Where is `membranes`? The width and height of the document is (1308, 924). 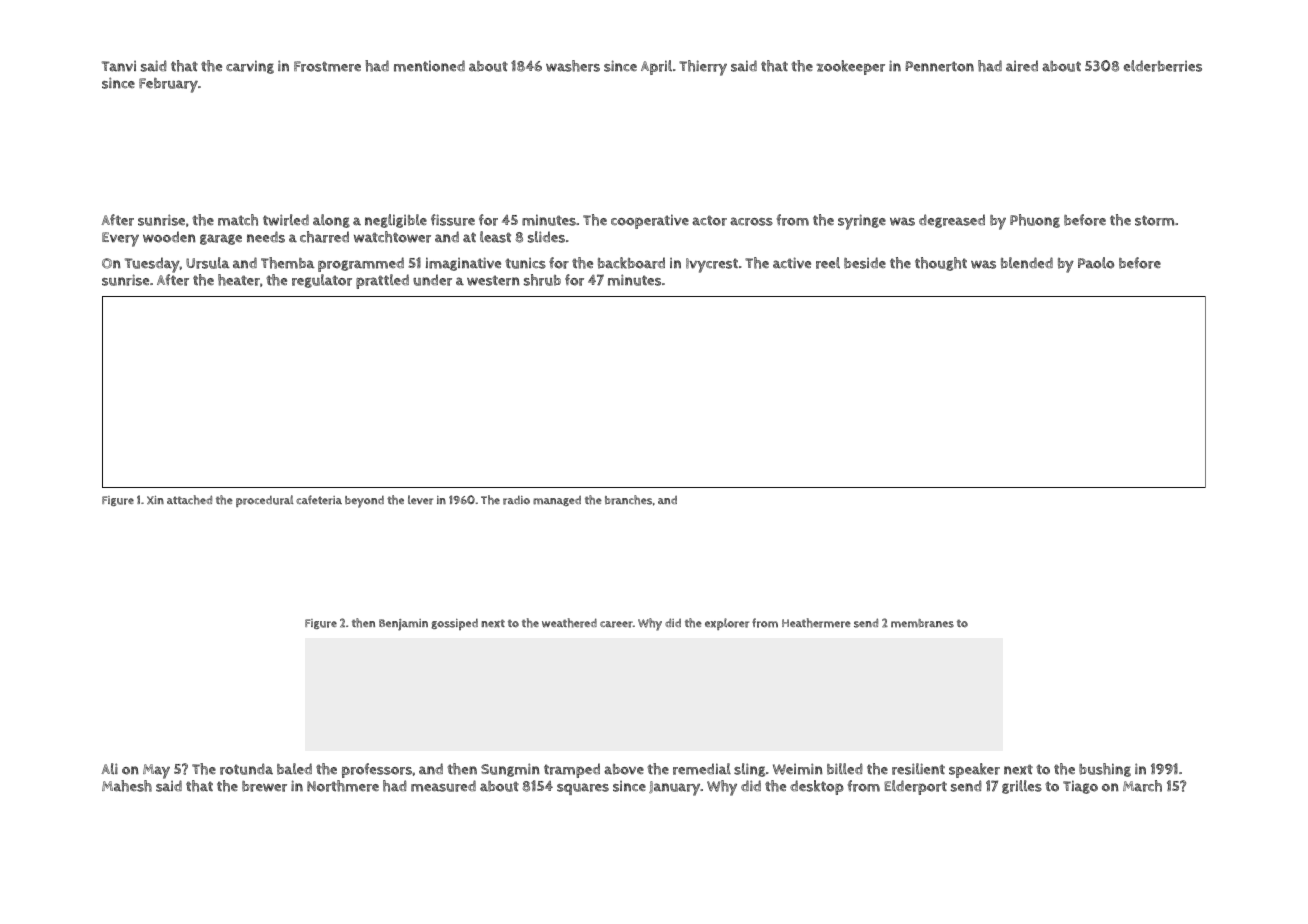 membranes is located at coordinates (922, 623).
